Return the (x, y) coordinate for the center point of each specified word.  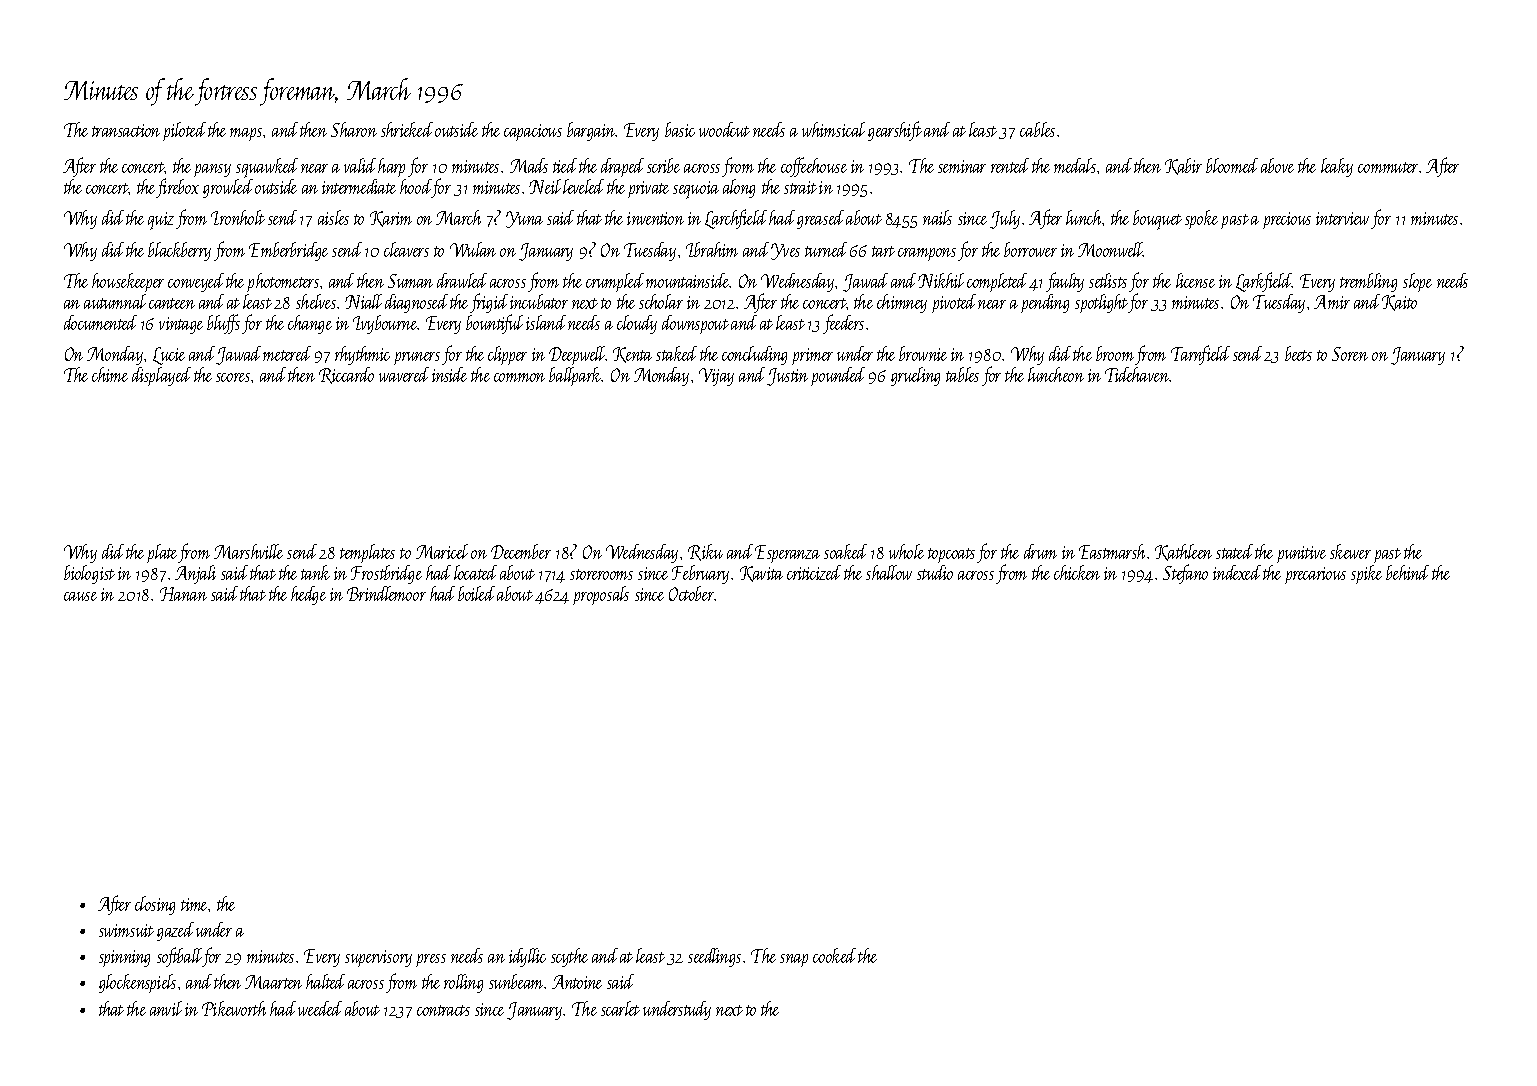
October (692, 593)
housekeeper (128, 282)
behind (1407, 572)
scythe (569, 957)
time (195, 904)
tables (962, 374)
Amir (1332, 302)
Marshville (248, 551)
